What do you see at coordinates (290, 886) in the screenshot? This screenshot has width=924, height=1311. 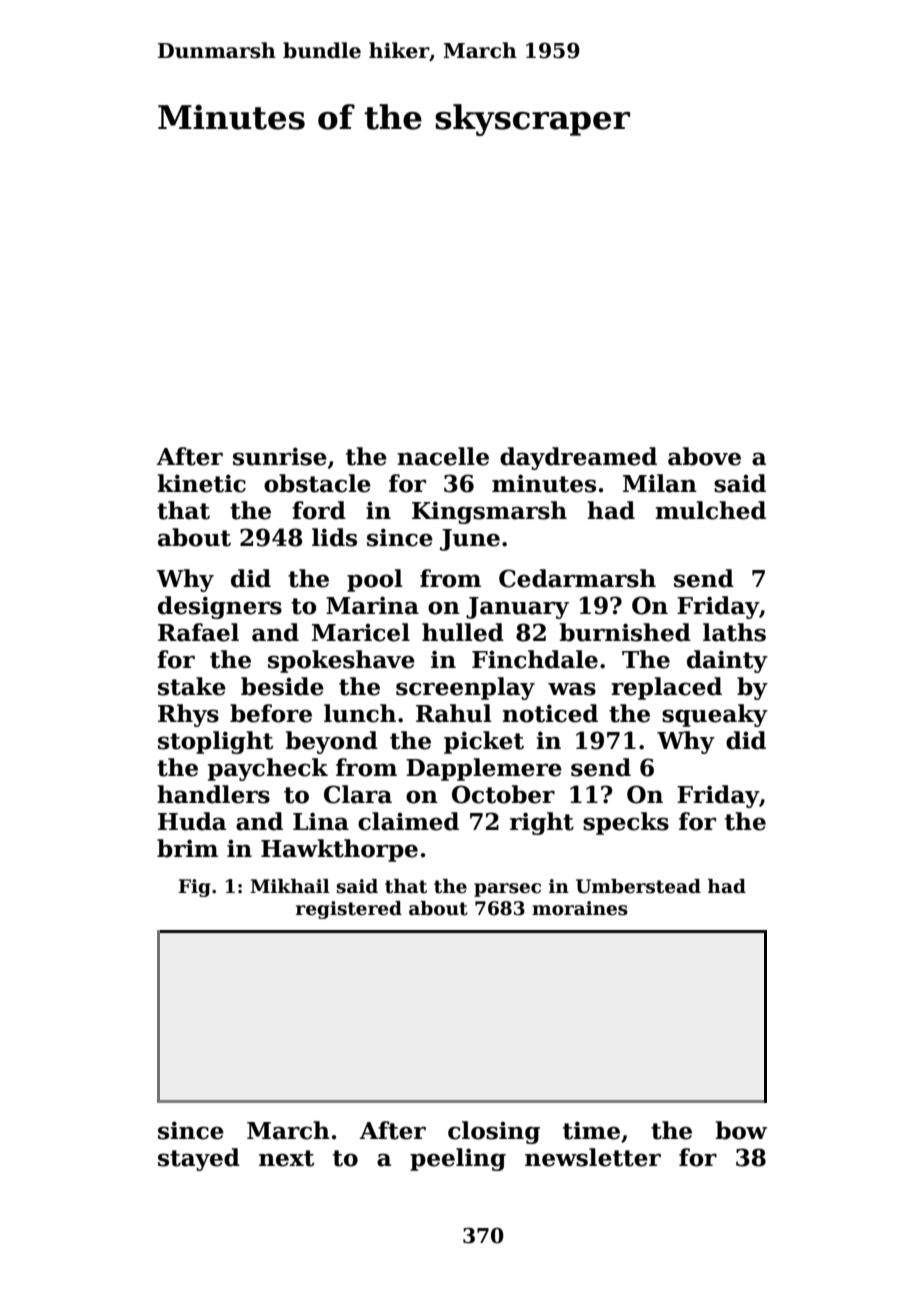 I see `Mikhail` at bounding box center [290, 886].
